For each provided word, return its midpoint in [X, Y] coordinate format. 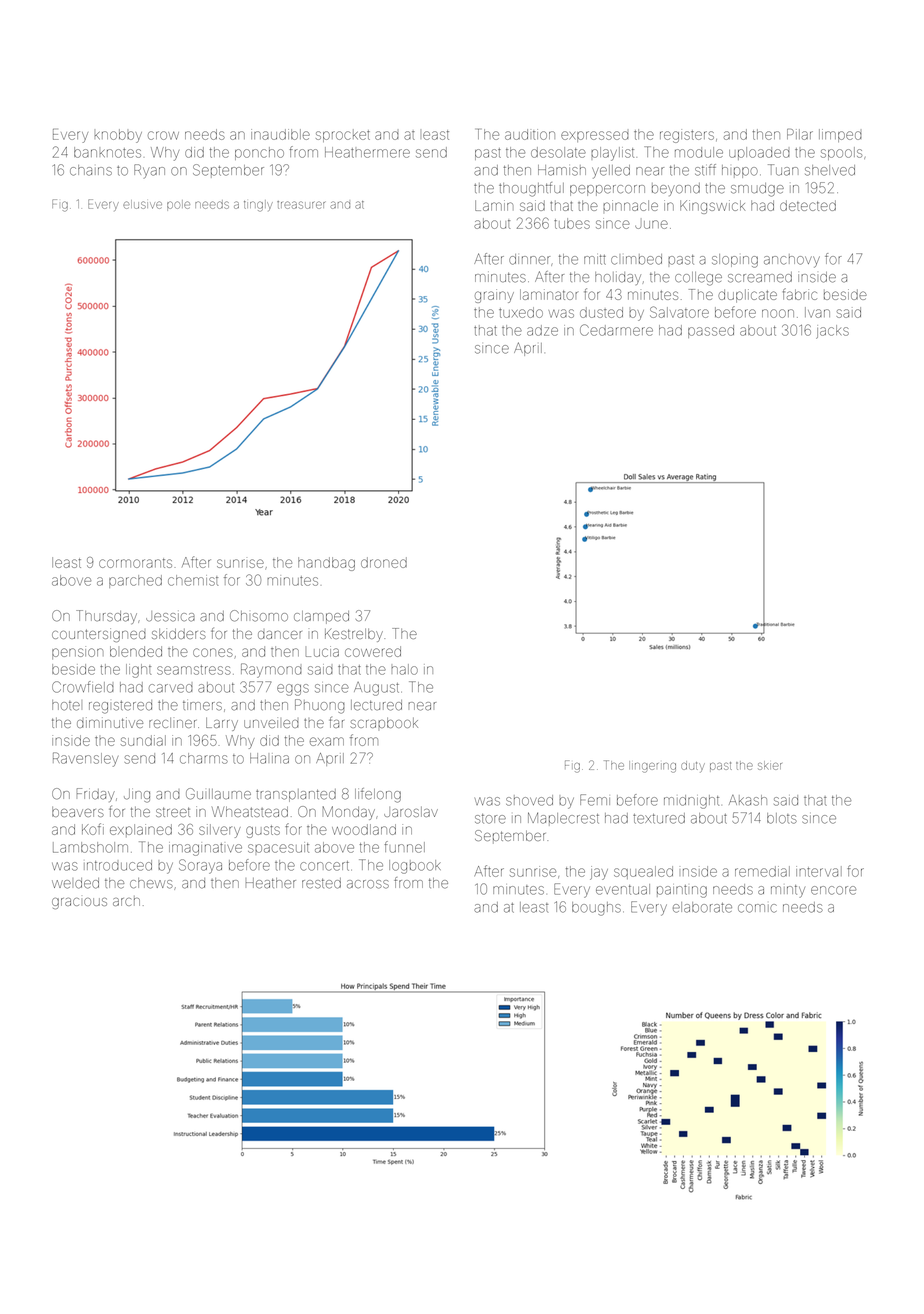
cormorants [135, 563]
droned [384, 562]
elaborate [702, 907]
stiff [705, 170]
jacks [832, 332]
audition [530, 134]
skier [770, 765]
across [368, 884]
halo [405, 669]
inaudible [280, 134]
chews [151, 883]
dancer [280, 635]
